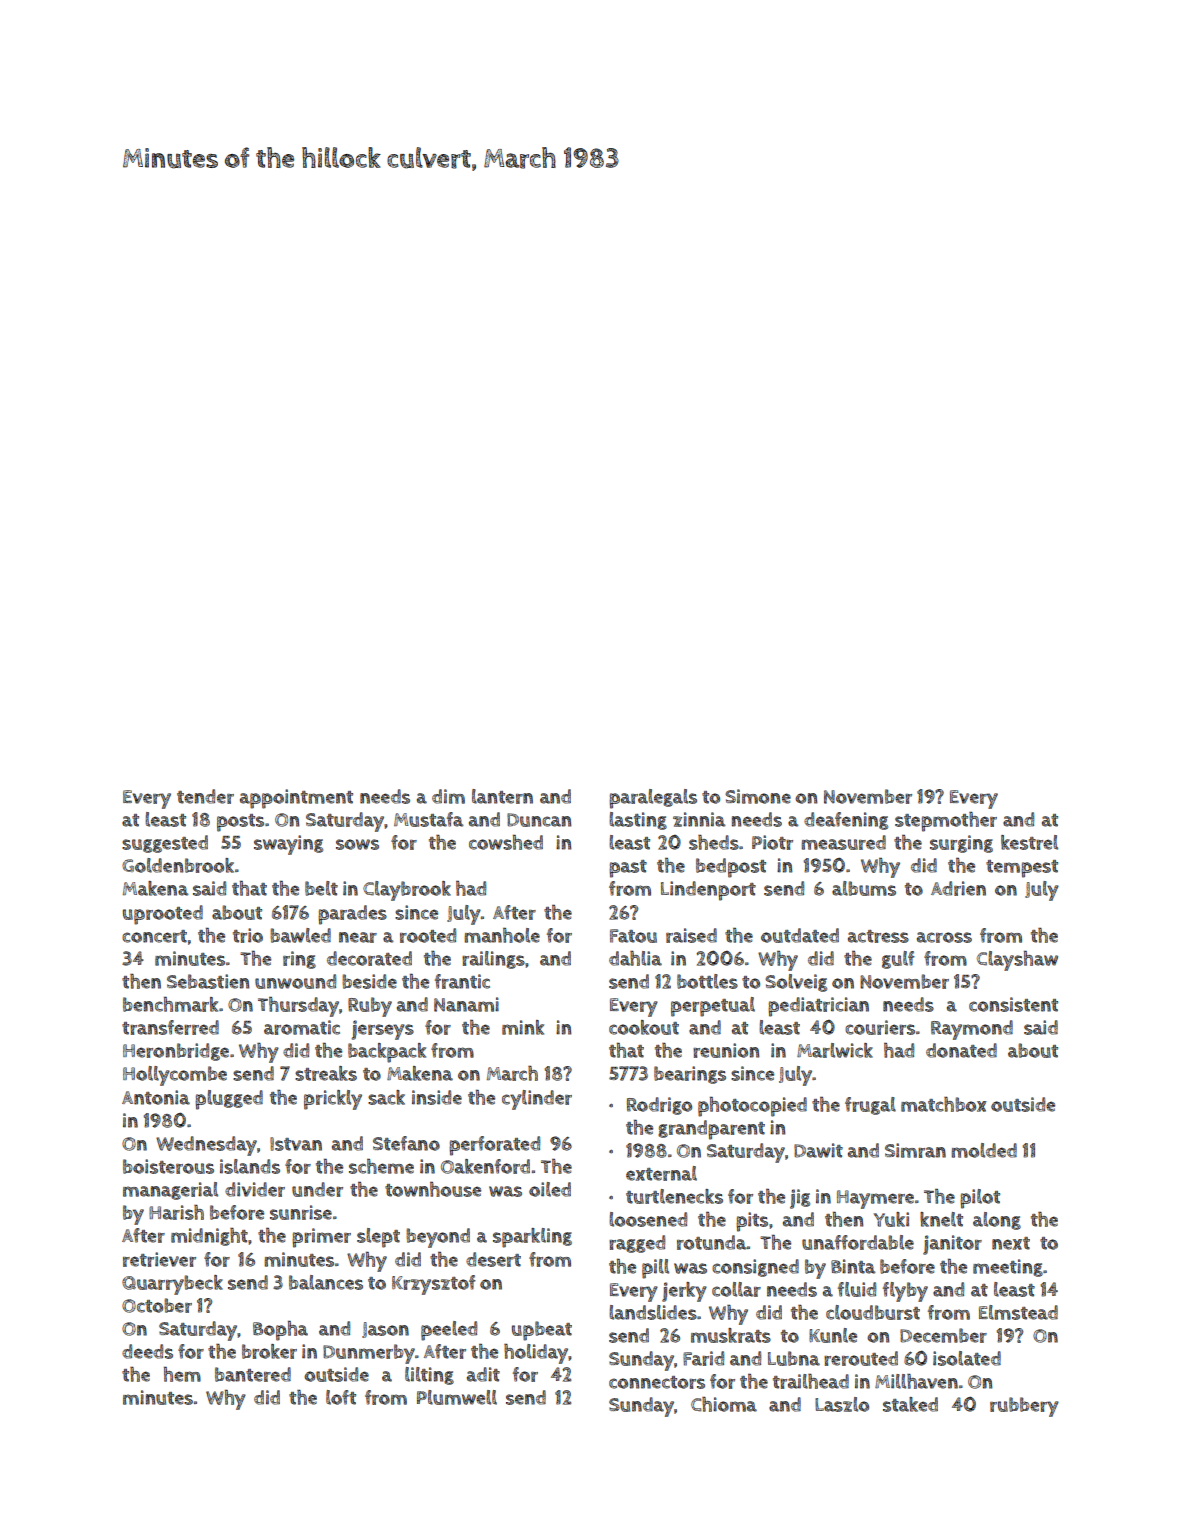 The width and height of the page is (1181, 1528). What do you see at coordinates (321, 888) in the page?
I see `belt` at bounding box center [321, 888].
